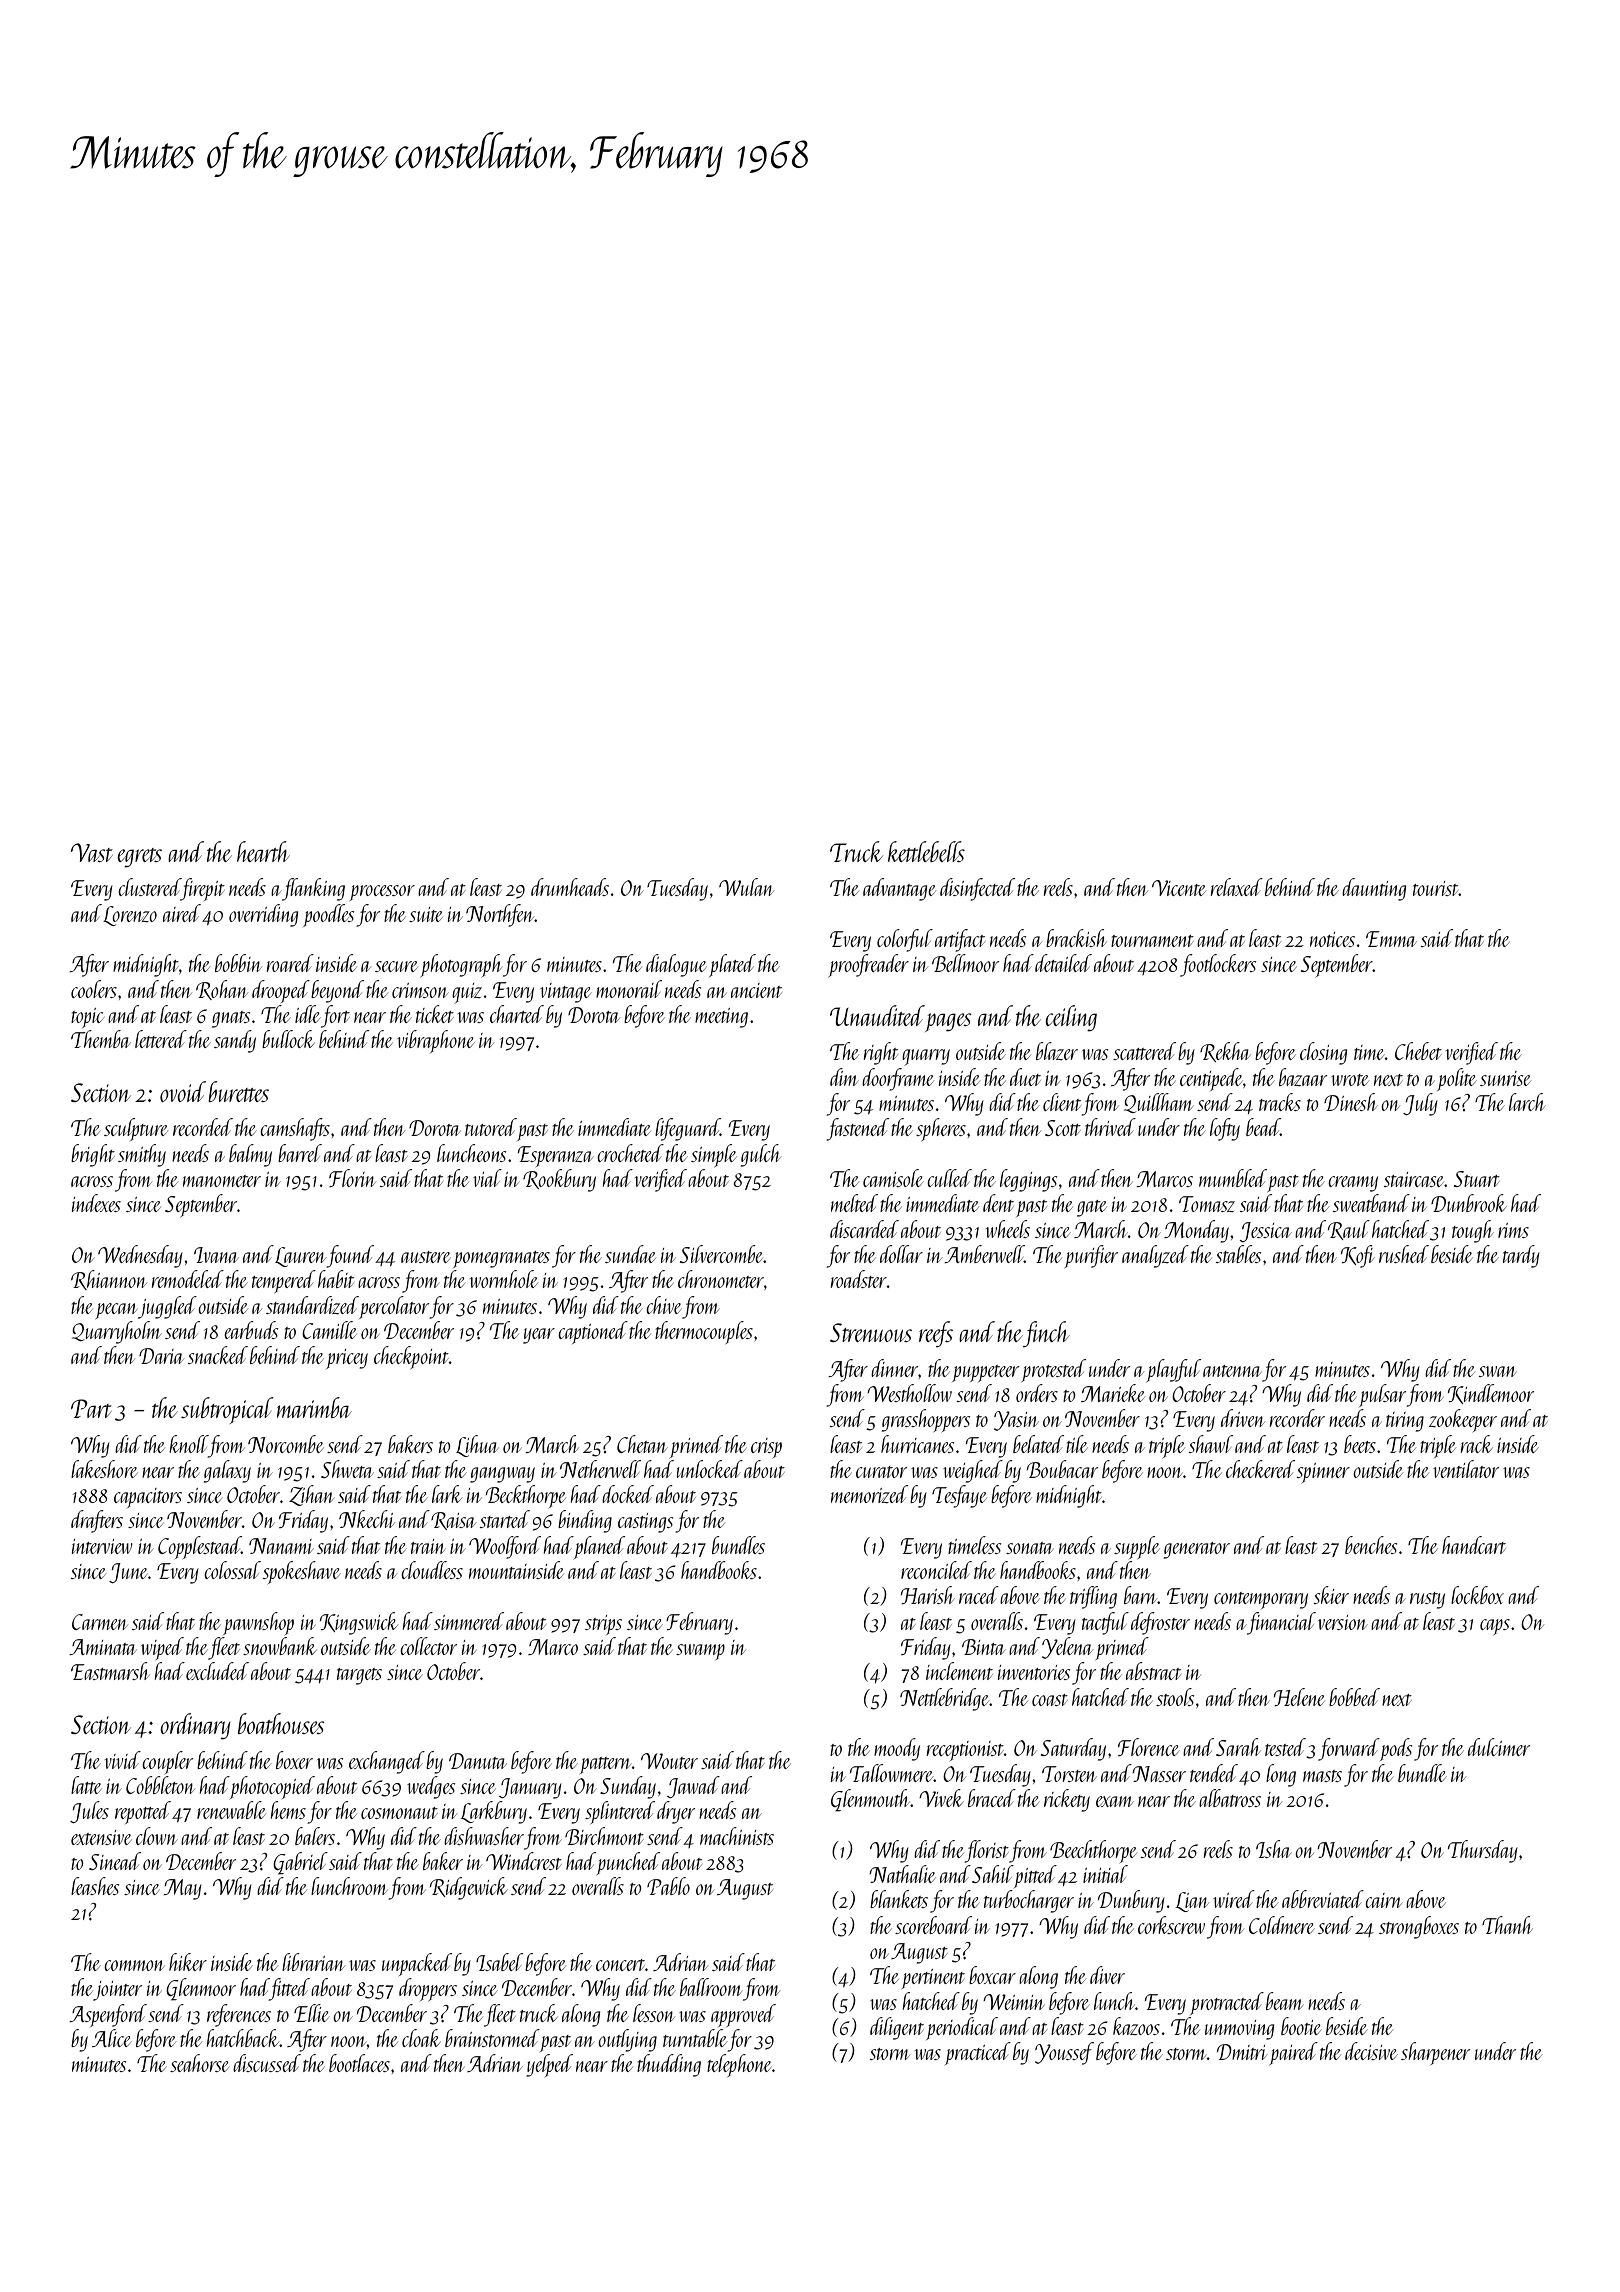 The width and height of the screenshot is (1620, 2292). What do you see at coordinates (267, 2063) in the screenshot?
I see `discussed` at bounding box center [267, 2063].
